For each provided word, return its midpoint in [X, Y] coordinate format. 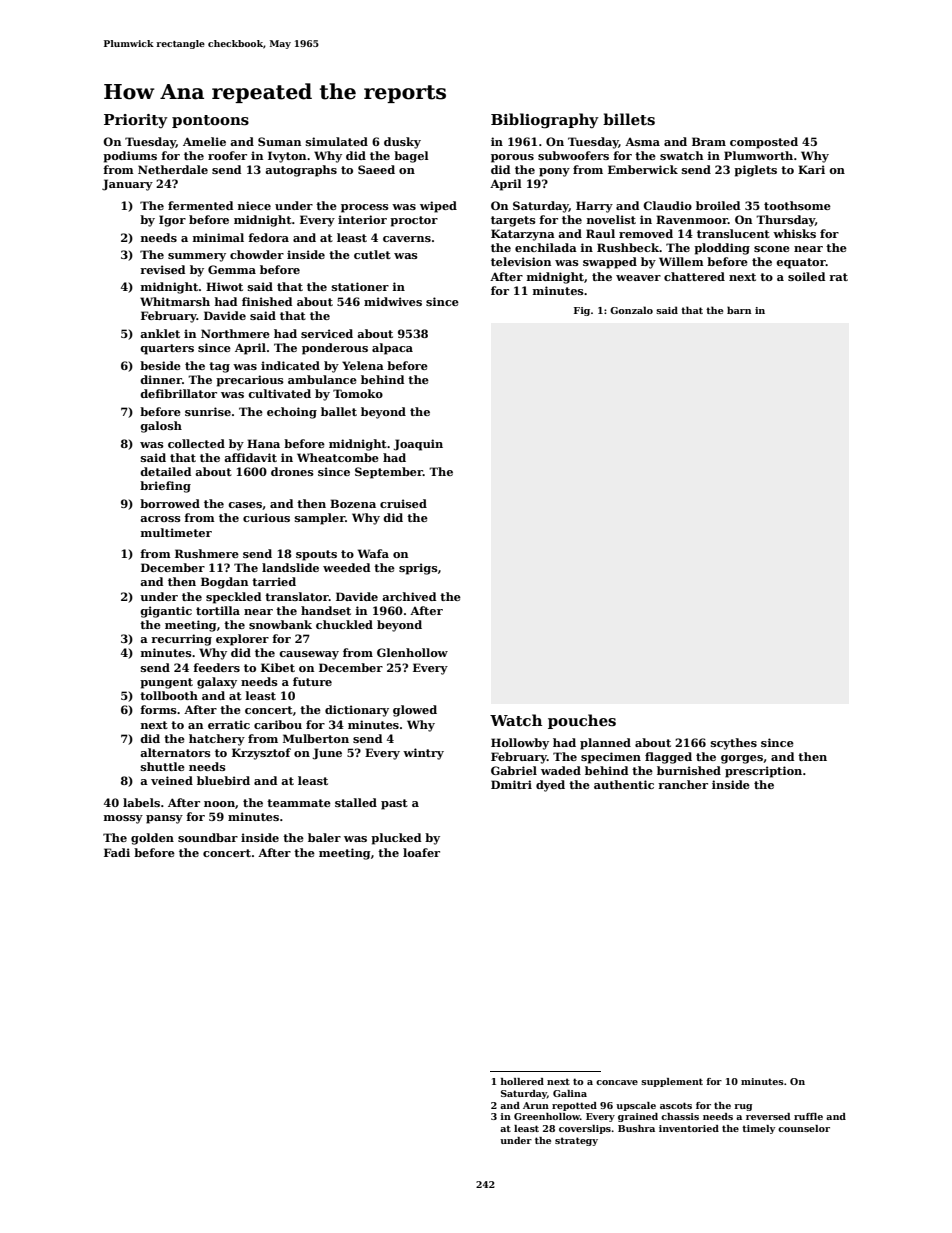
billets [629, 119]
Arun [536, 1105]
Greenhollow [547, 1116]
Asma [642, 142]
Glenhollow [412, 652]
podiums [130, 157]
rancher [683, 784]
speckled [234, 598]
